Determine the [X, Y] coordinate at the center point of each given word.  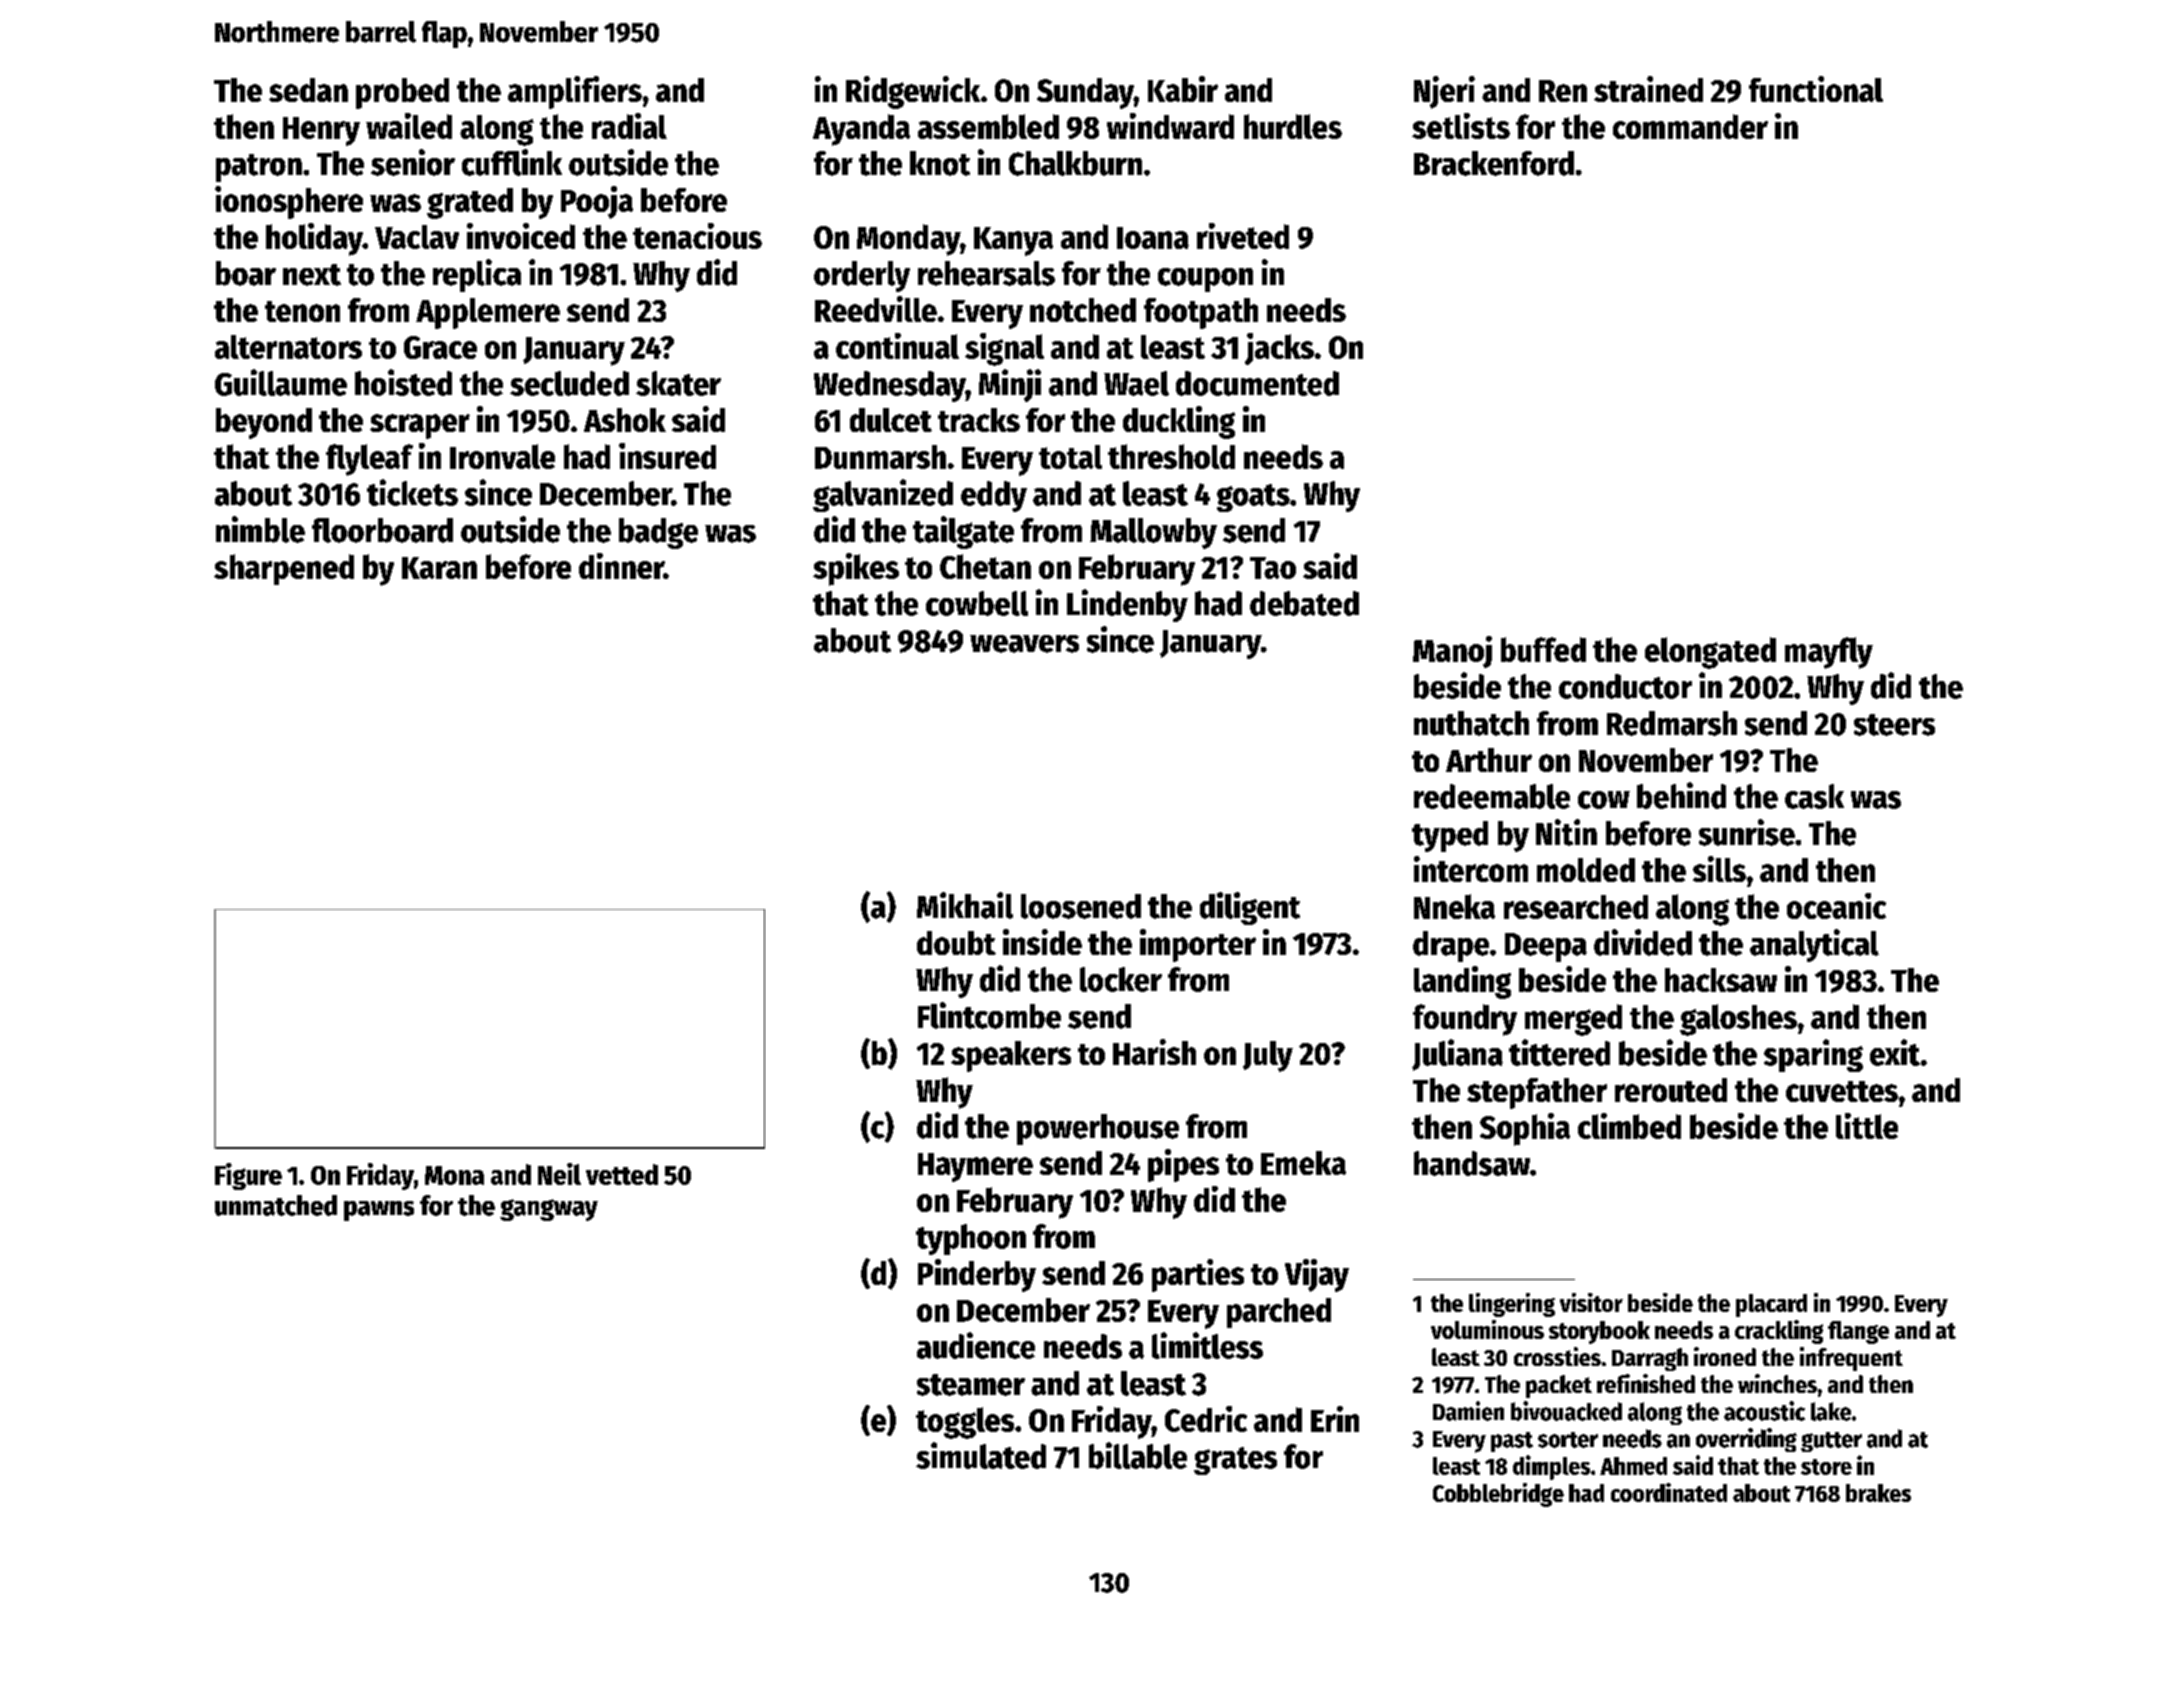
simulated [981, 1455]
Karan [439, 568]
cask [1814, 796]
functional [1816, 89]
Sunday [1085, 93]
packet [1559, 1386]
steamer [971, 1385]
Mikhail [965, 905]
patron [259, 168]
